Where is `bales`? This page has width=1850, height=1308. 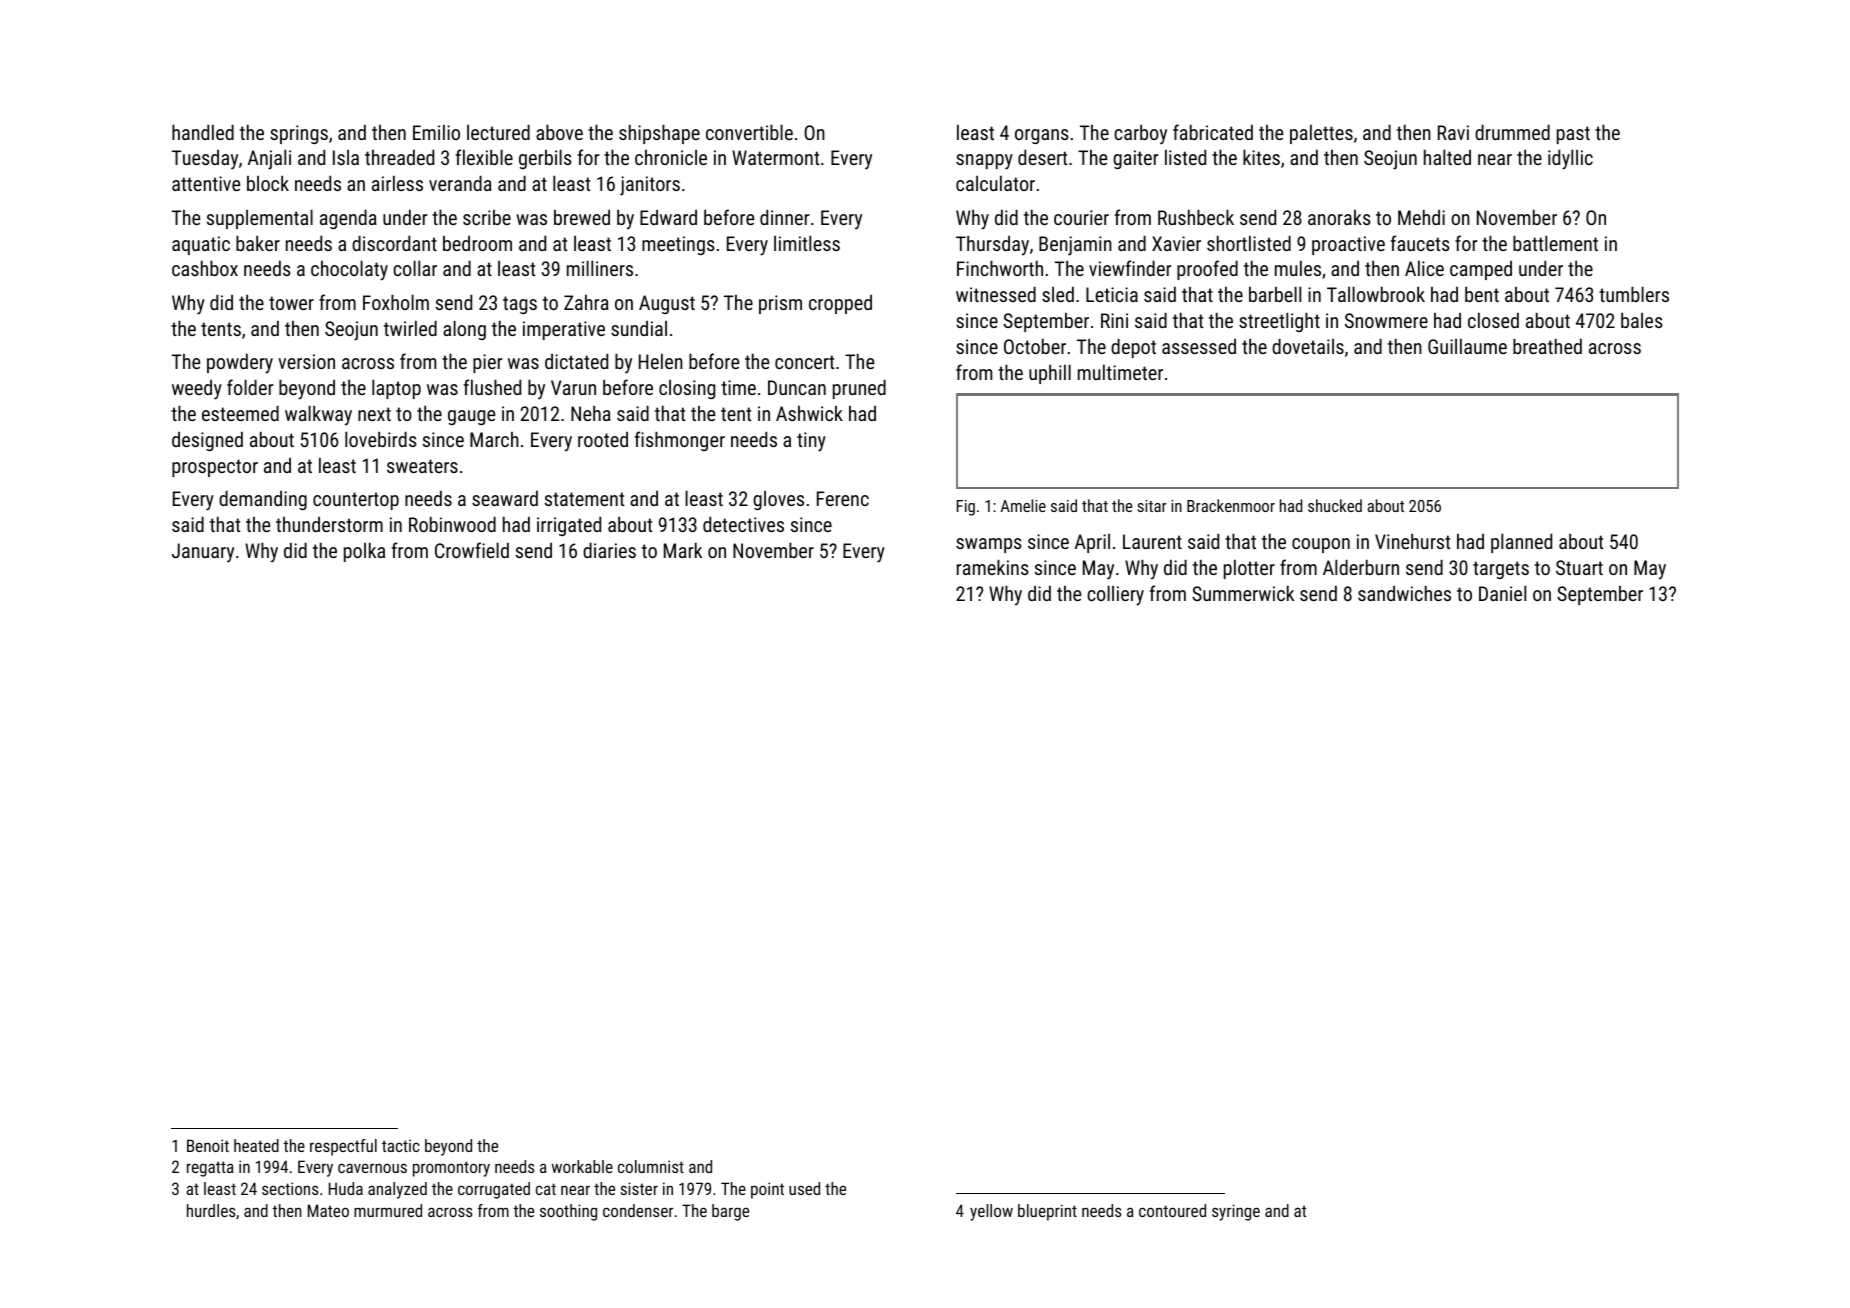
bales is located at coordinates (1642, 320).
